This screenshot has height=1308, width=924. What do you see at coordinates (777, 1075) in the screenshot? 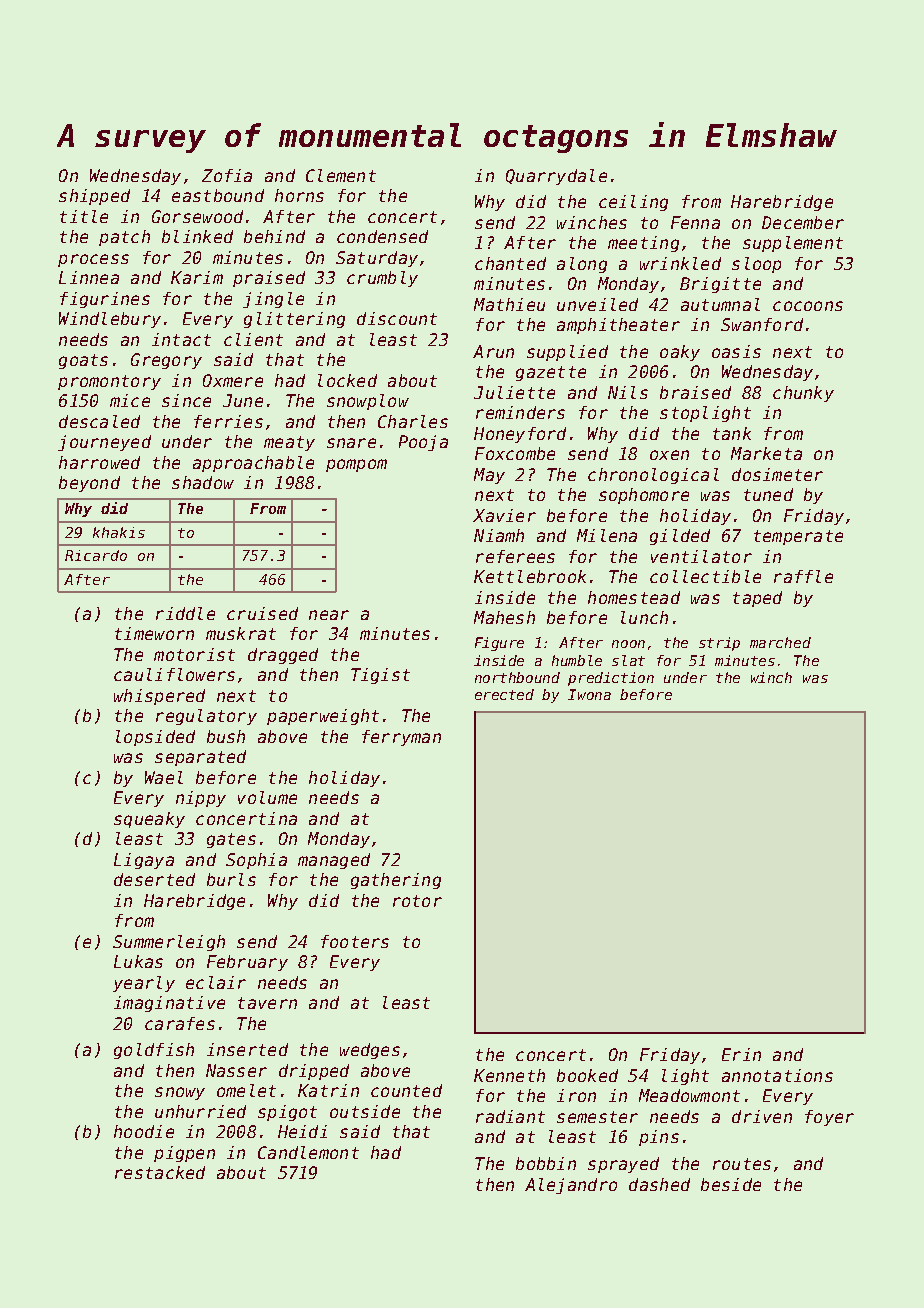
I see `annotations` at bounding box center [777, 1075].
